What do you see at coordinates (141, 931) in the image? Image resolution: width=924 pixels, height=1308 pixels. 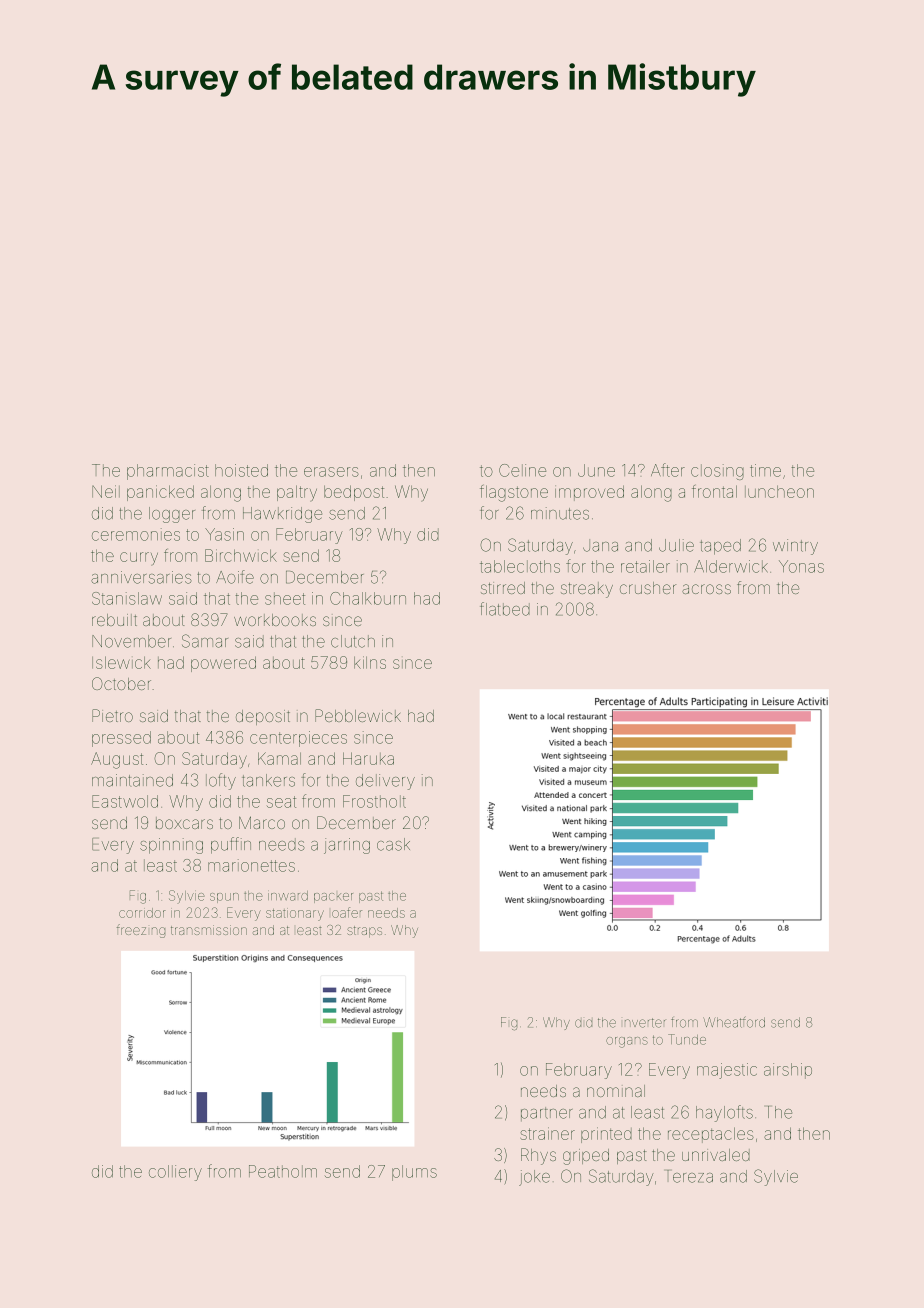 I see `freezing` at bounding box center [141, 931].
